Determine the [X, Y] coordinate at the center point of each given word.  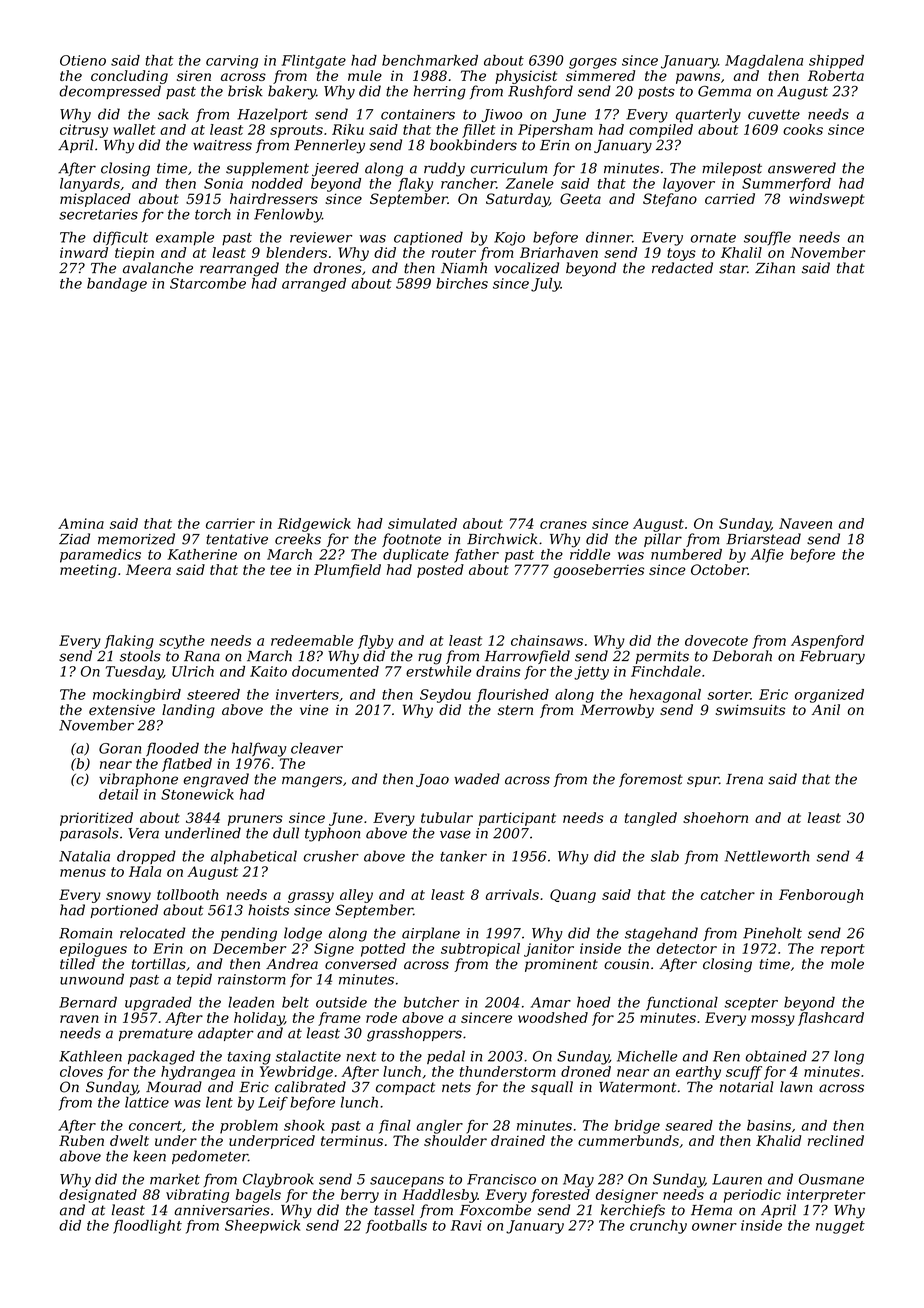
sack [173, 114]
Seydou [445, 696]
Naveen [805, 523]
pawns [698, 78]
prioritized [96, 819]
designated [98, 1196]
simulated [422, 523]
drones [337, 268]
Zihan [775, 268]
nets [456, 1087]
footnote [411, 540]
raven [79, 1019]
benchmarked [430, 60]
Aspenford [827, 642]
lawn [796, 1087]
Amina [81, 523]
